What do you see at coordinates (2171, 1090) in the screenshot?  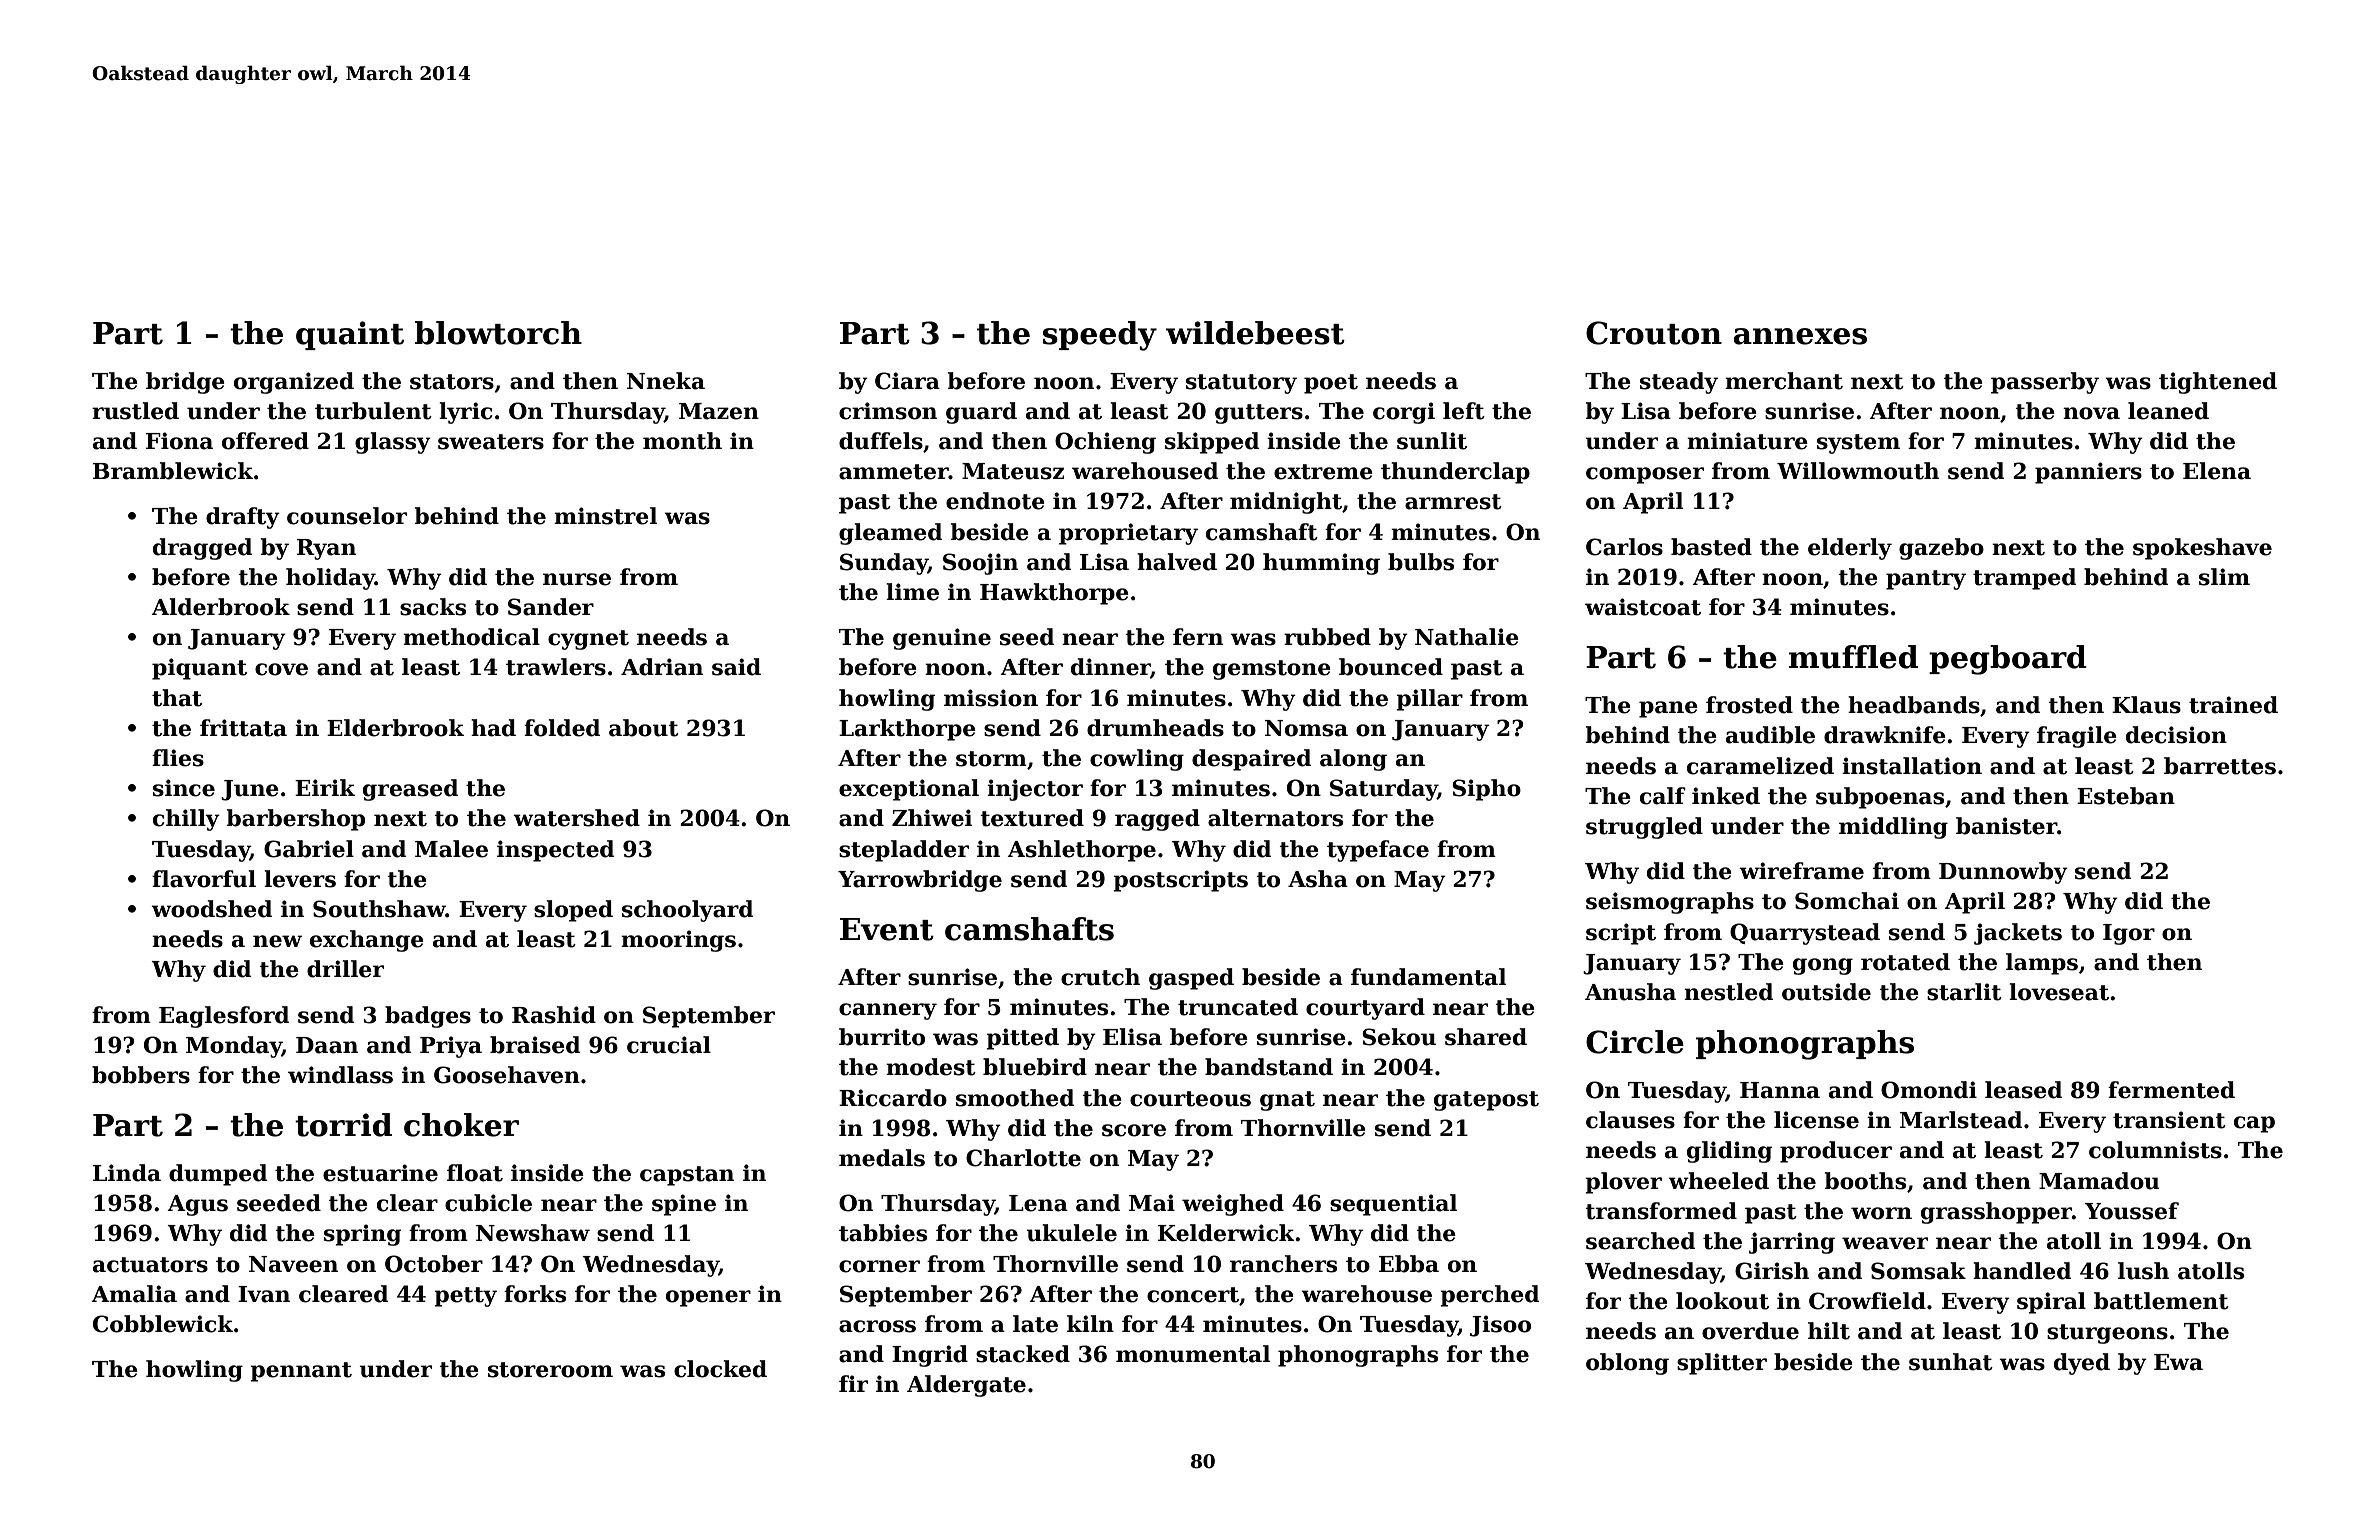 I see `fermented` at bounding box center [2171, 1090].
